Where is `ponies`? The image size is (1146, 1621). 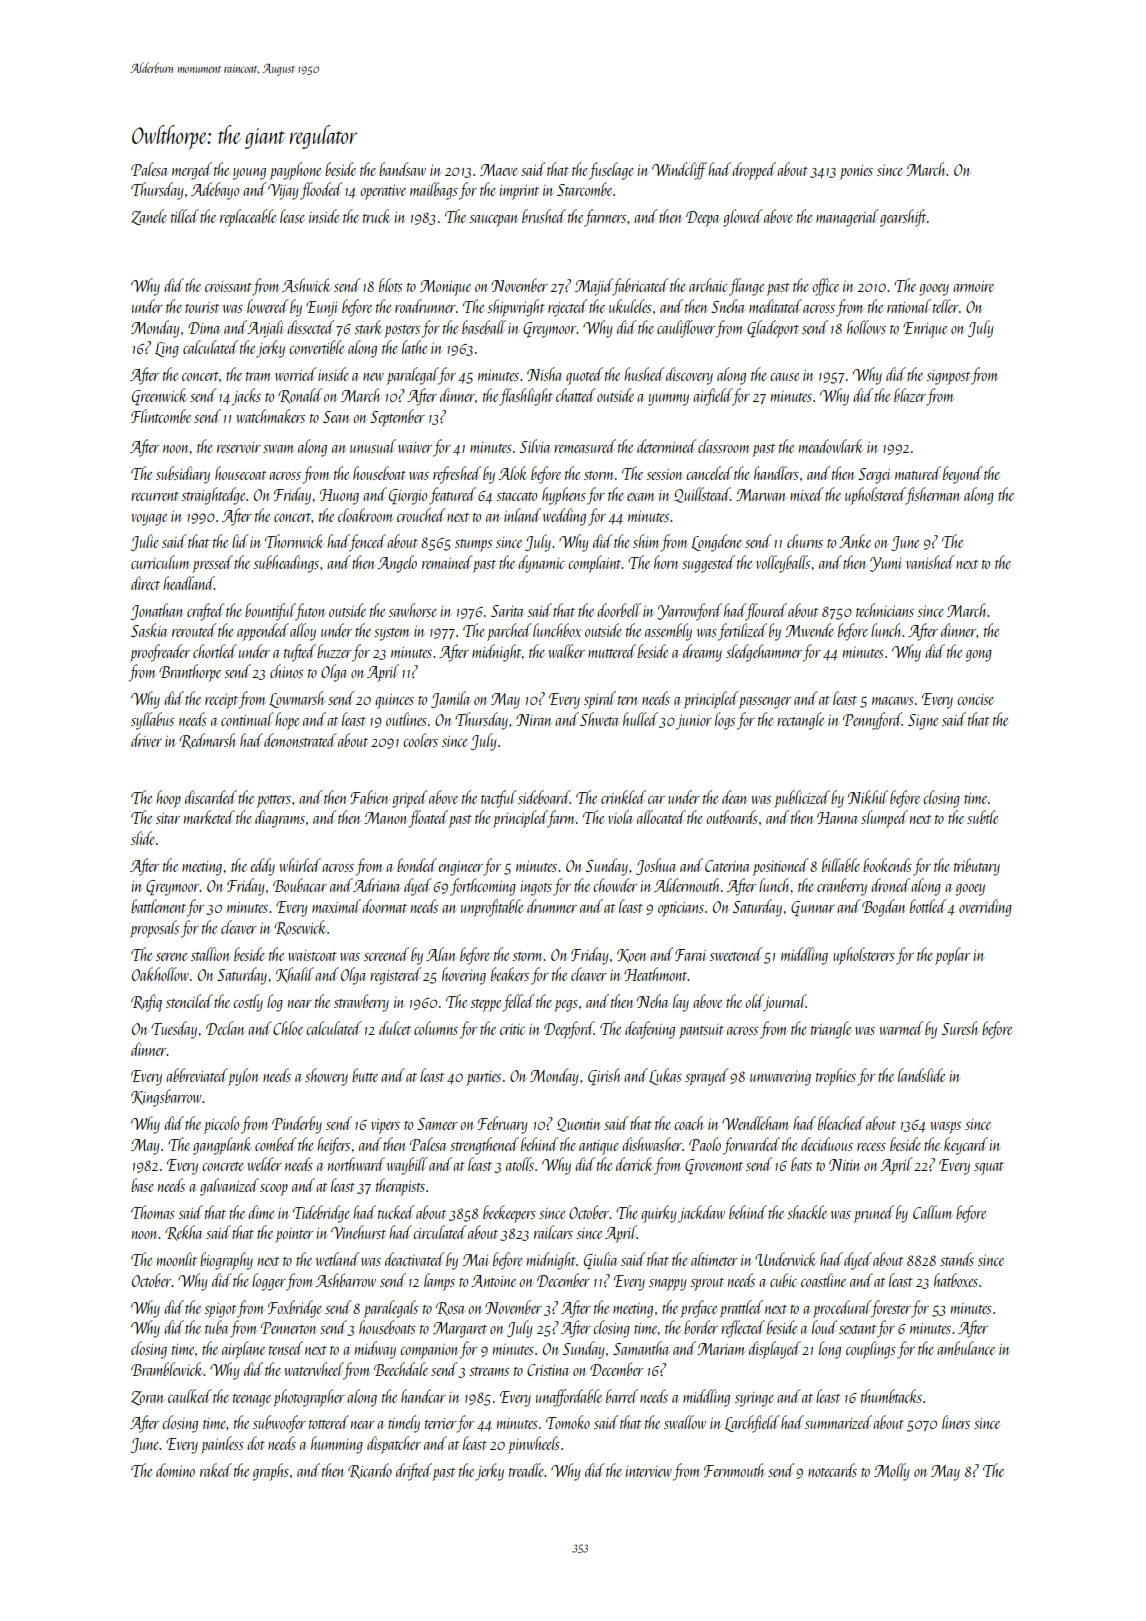
ponies is located at coordinates (856, 172).
